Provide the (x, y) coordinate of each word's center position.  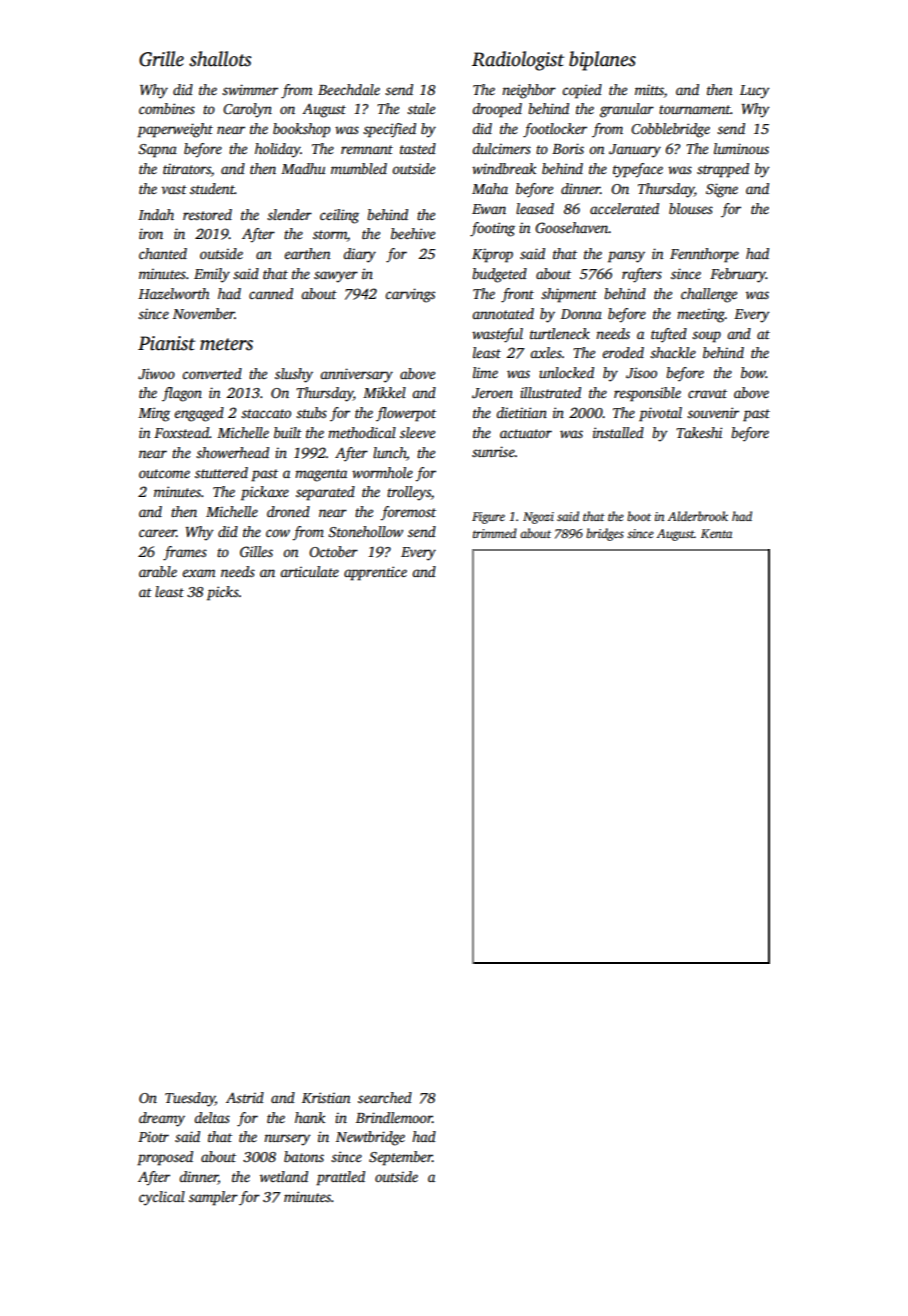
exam (199, 573)
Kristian (326, 1097)
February (738, 275)
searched (385, 1097)
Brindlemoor (394, 1117)
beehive (413, 233)
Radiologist (518, 61)
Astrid (245, 1097)
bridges (605, 534)
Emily (212, 275)
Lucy (755, 92)
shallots (220, 59)
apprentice (375, 573)
